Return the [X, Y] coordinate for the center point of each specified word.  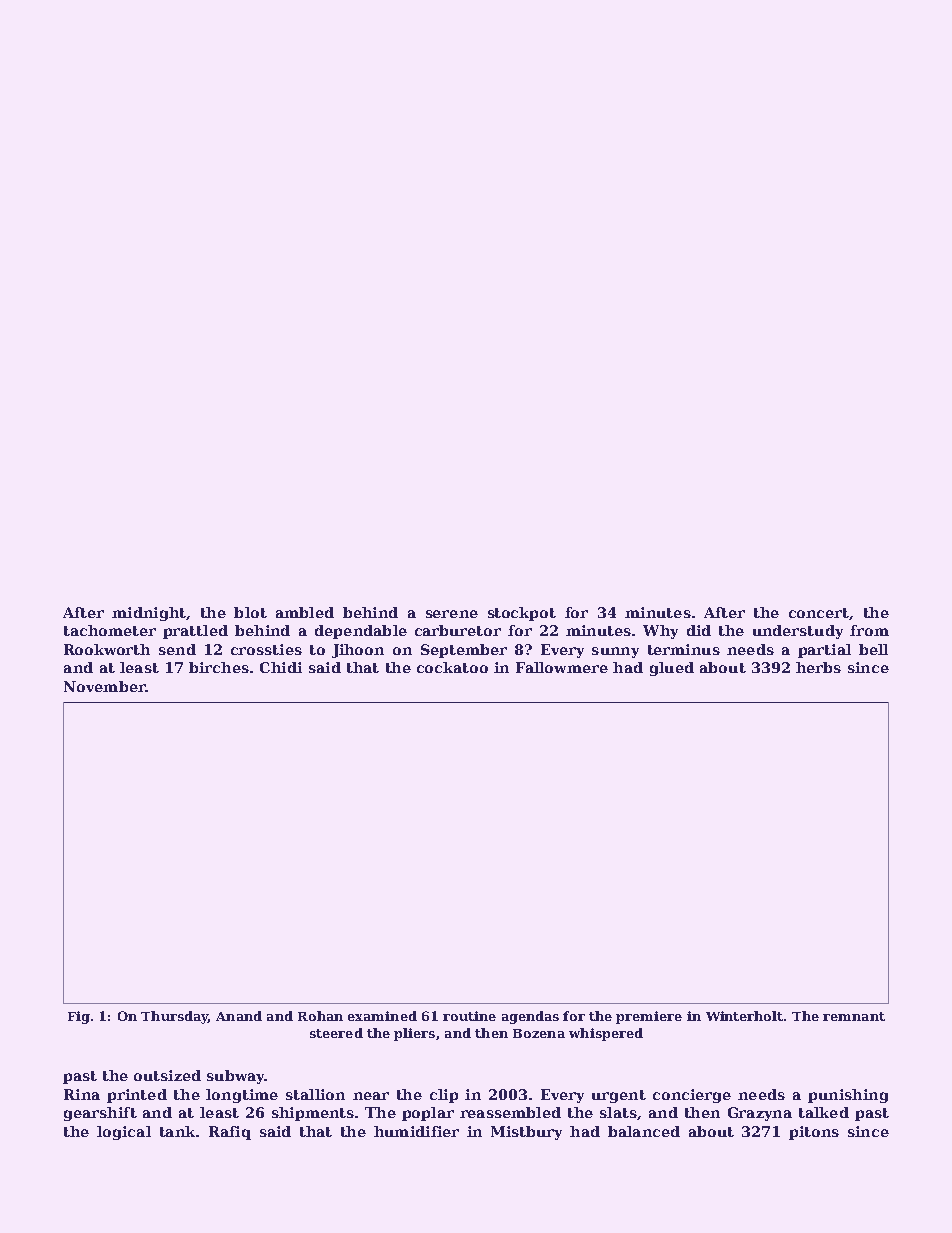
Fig [79, 1017]
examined [382, 1016]
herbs [818, 667]
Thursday [174, 1017]
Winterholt [744, 1016]
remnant [854, 1016]
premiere [649, 1017]
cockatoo [452, 667]
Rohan [320, 1016]
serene [452, 614]
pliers [414, 1034]
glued [672, 669]
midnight [149, 614]
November [104, 686]
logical [124, 1133]
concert [819, 613]
